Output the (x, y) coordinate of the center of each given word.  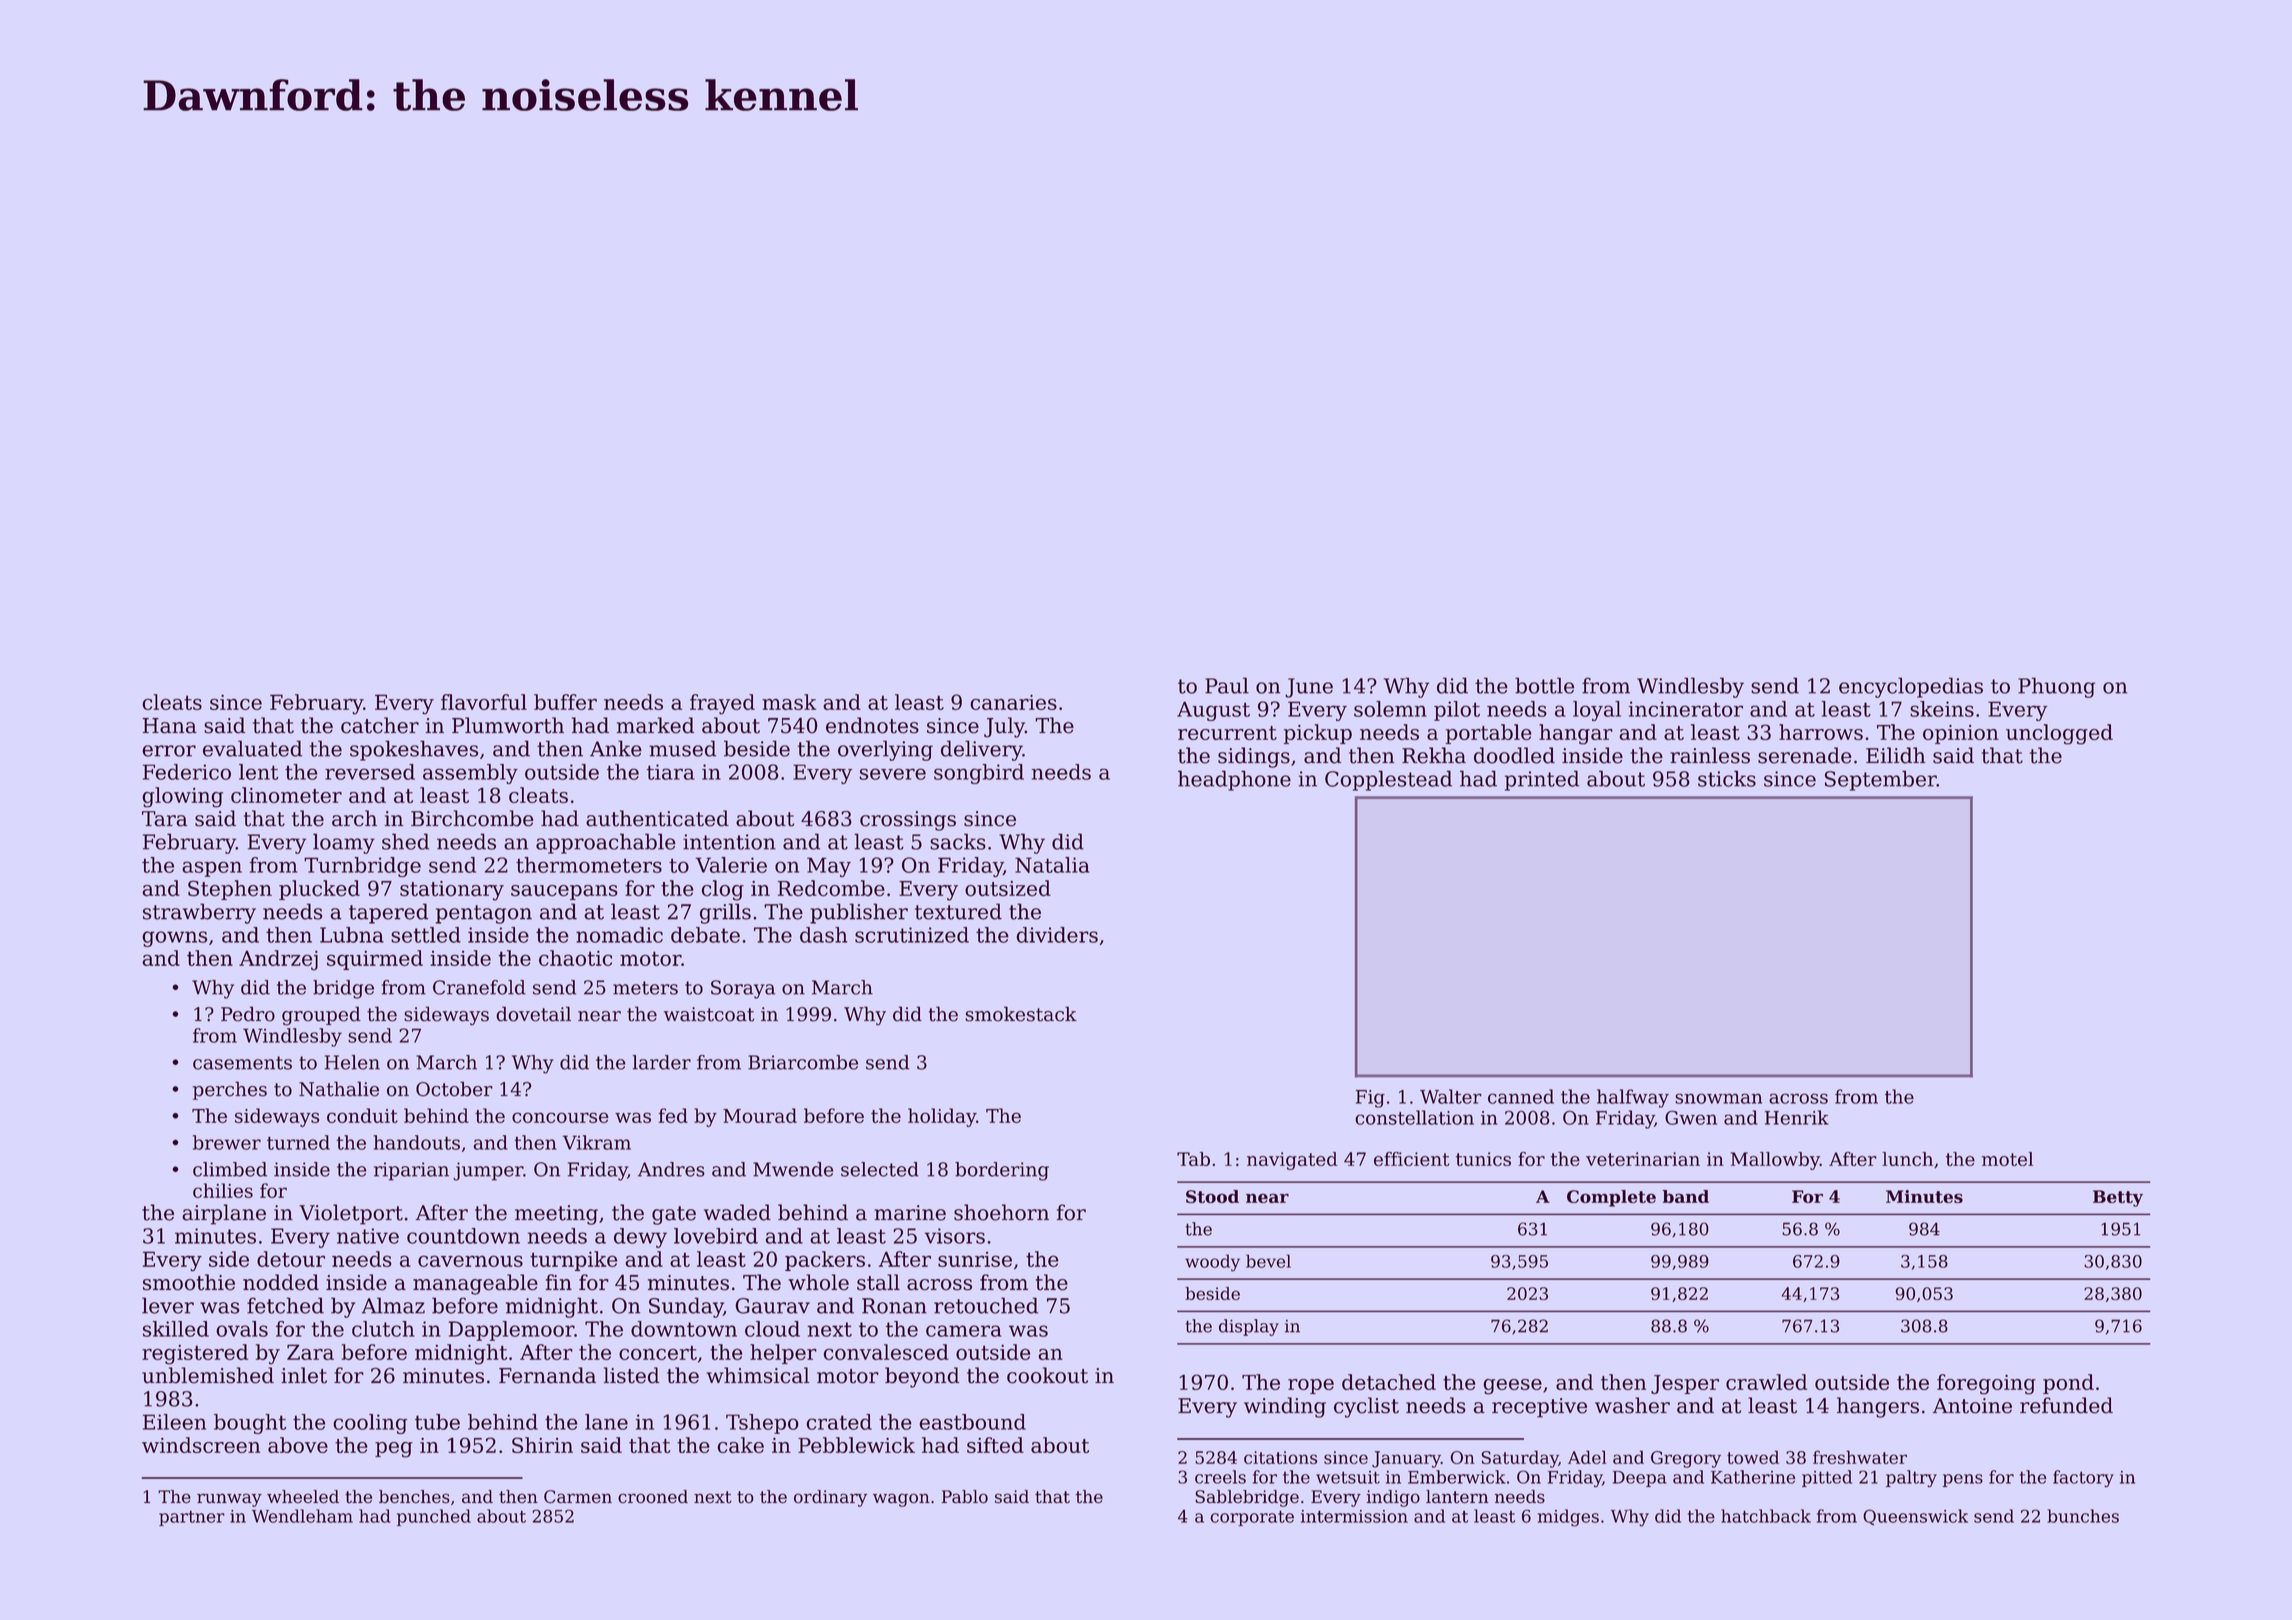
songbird (979, 774)
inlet (304, 1375)
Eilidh (1895, 755)
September (1881, 780)
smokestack (1021, 1014)
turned (298, 1142)
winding (1285, 1407)
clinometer (286, 795)
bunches (2083, 1516)
